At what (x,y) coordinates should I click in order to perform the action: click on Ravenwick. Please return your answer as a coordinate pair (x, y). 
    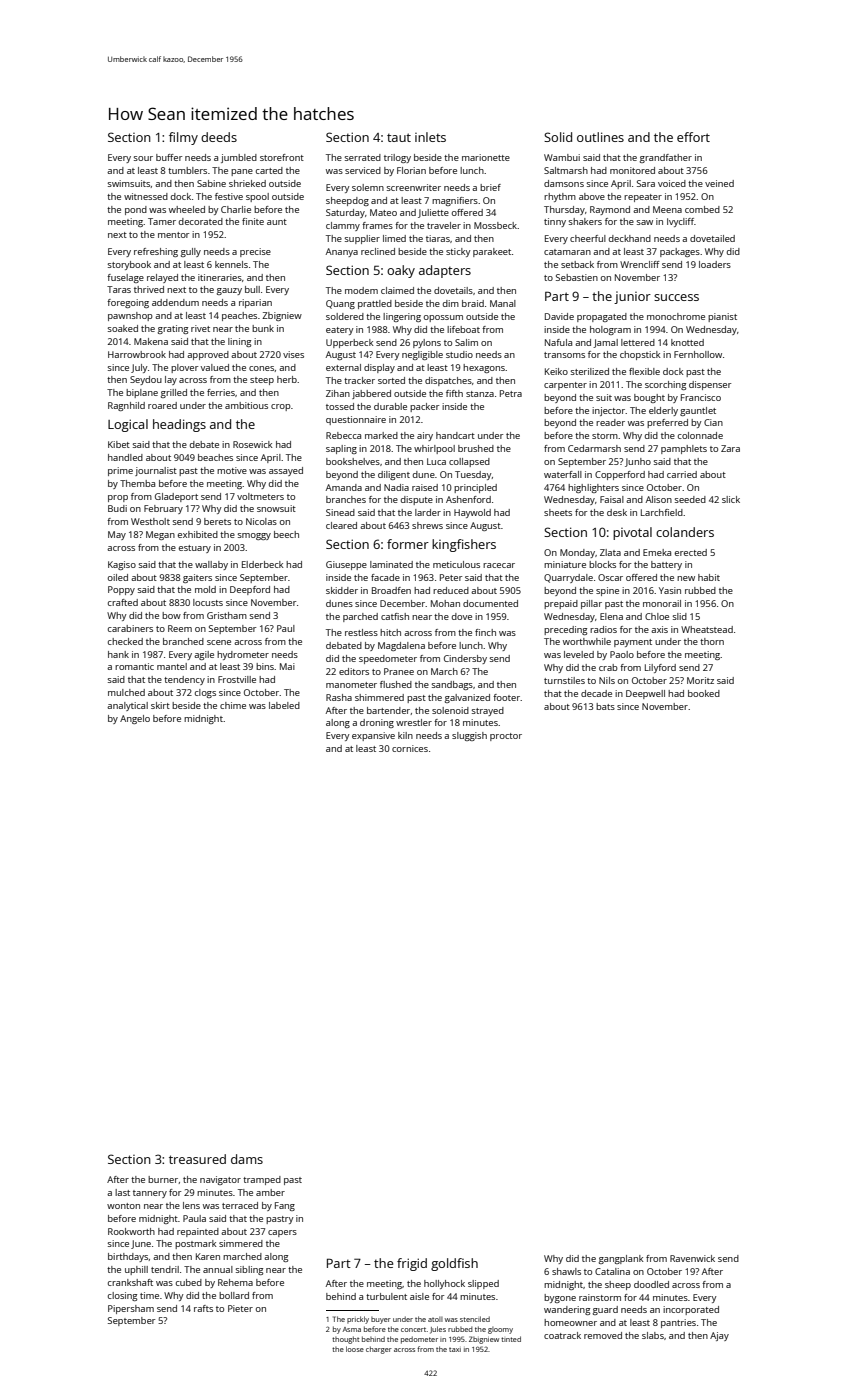
    Looking at the image, I should click on (692, 1258).
